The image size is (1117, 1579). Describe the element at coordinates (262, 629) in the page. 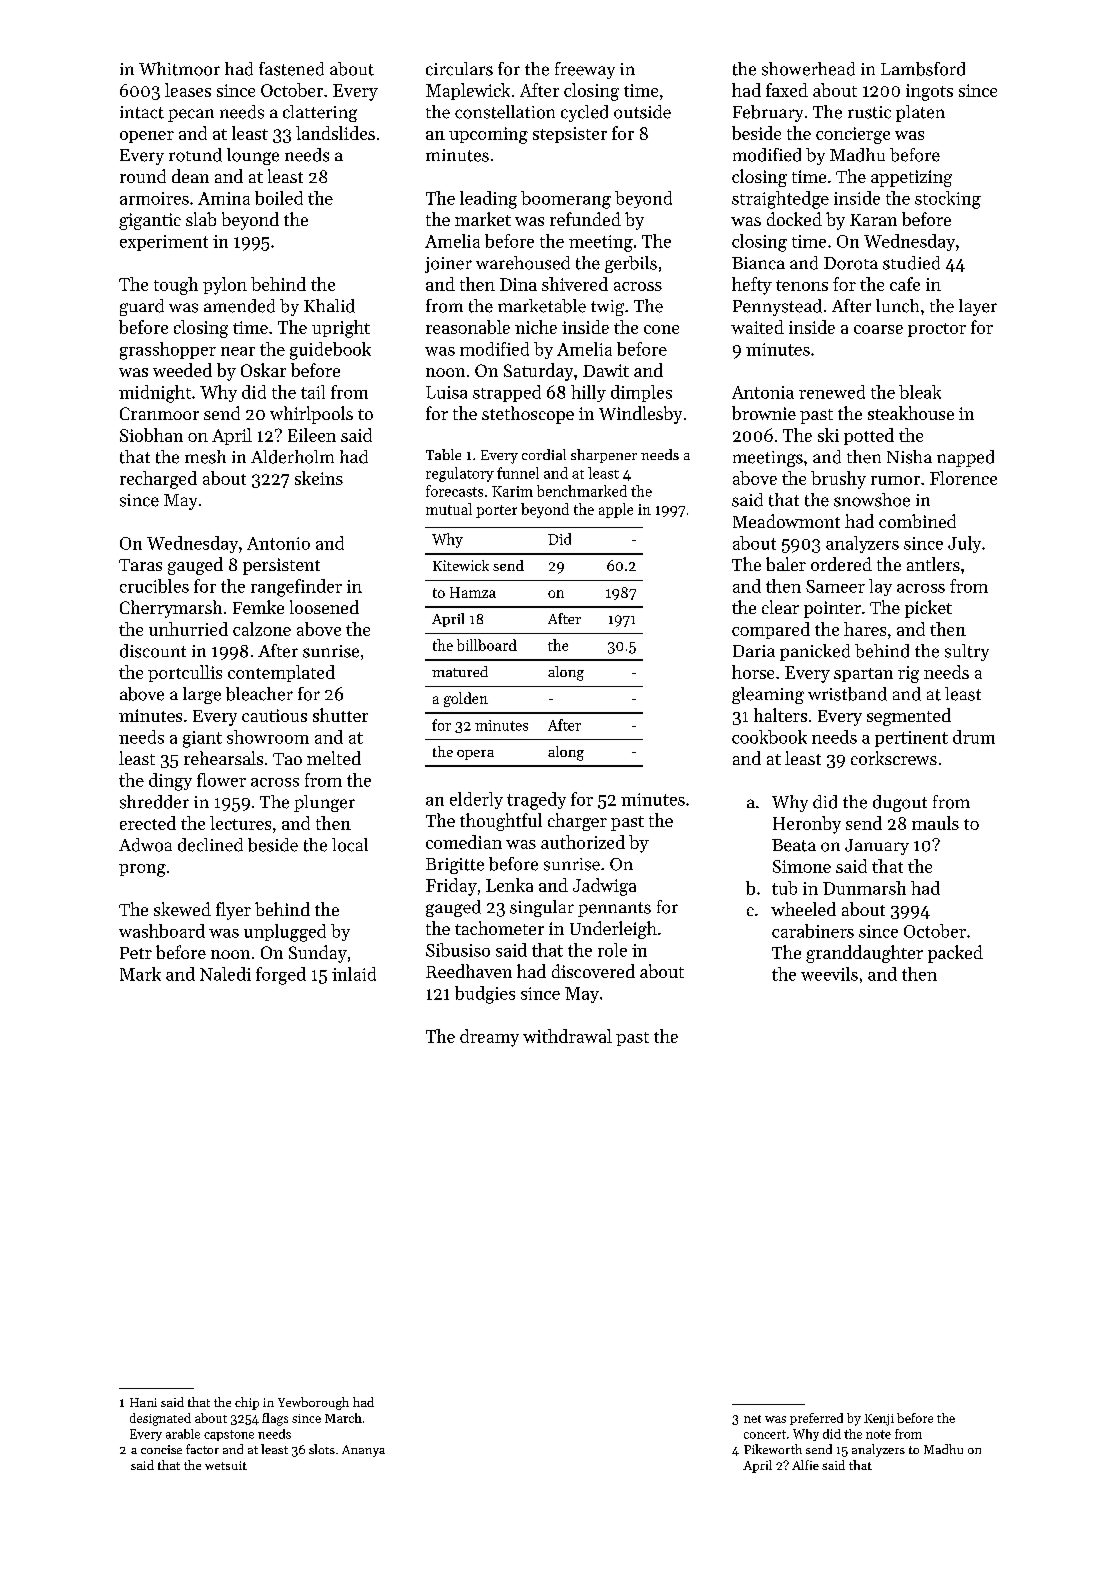

I see `calzone` at that location.
